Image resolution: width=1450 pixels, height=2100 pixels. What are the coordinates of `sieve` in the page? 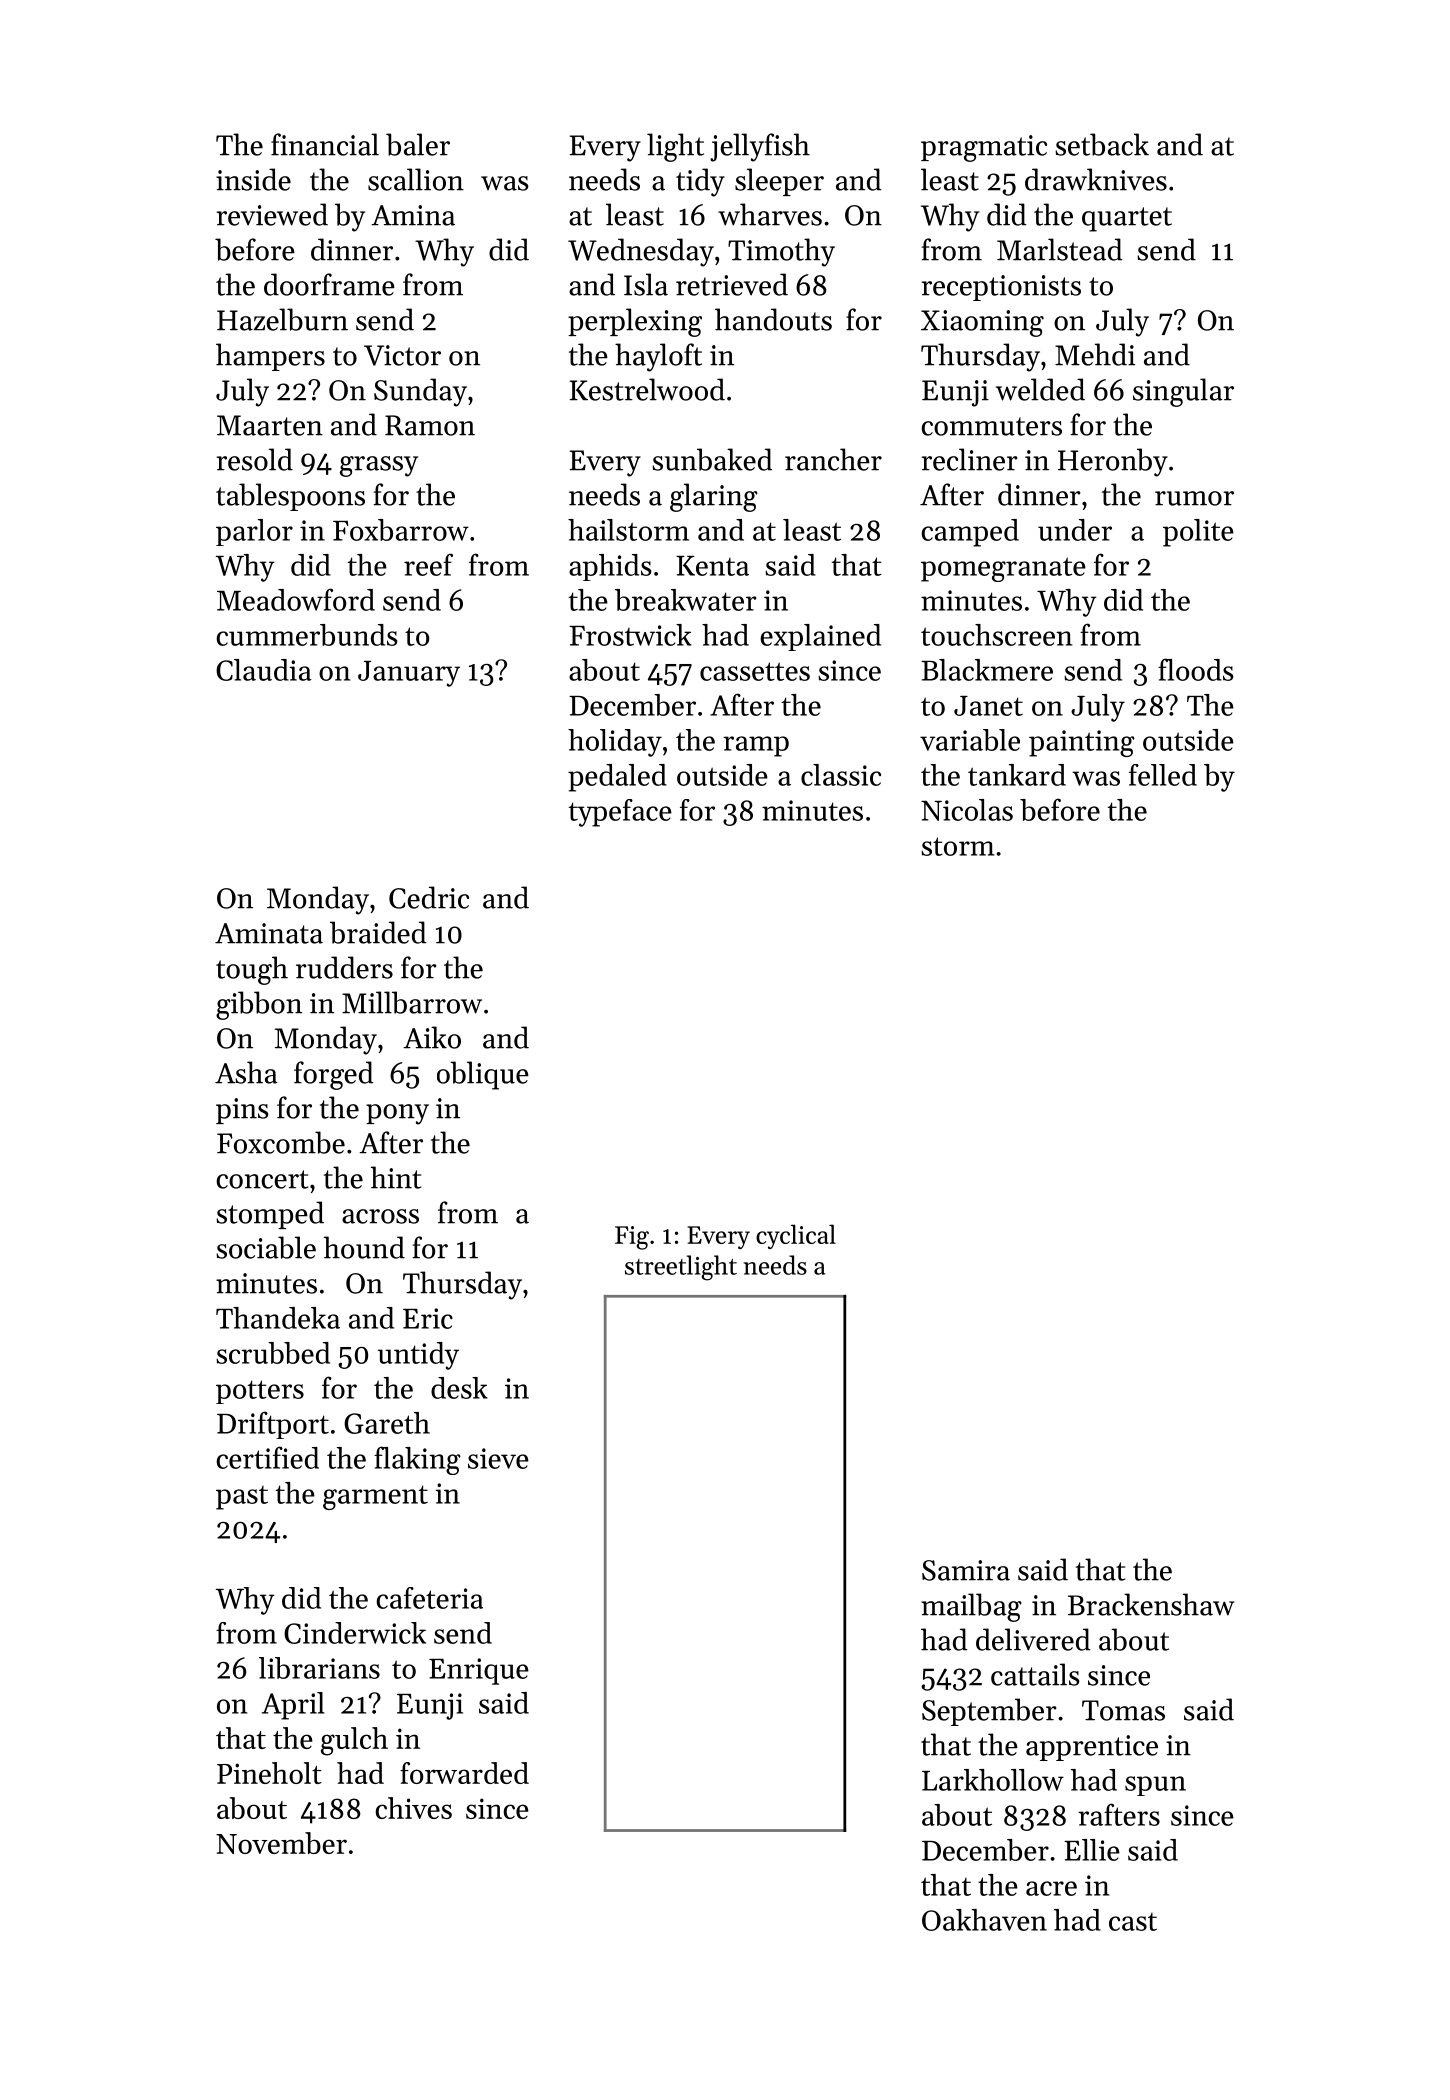 It's located at (498, 1458).
